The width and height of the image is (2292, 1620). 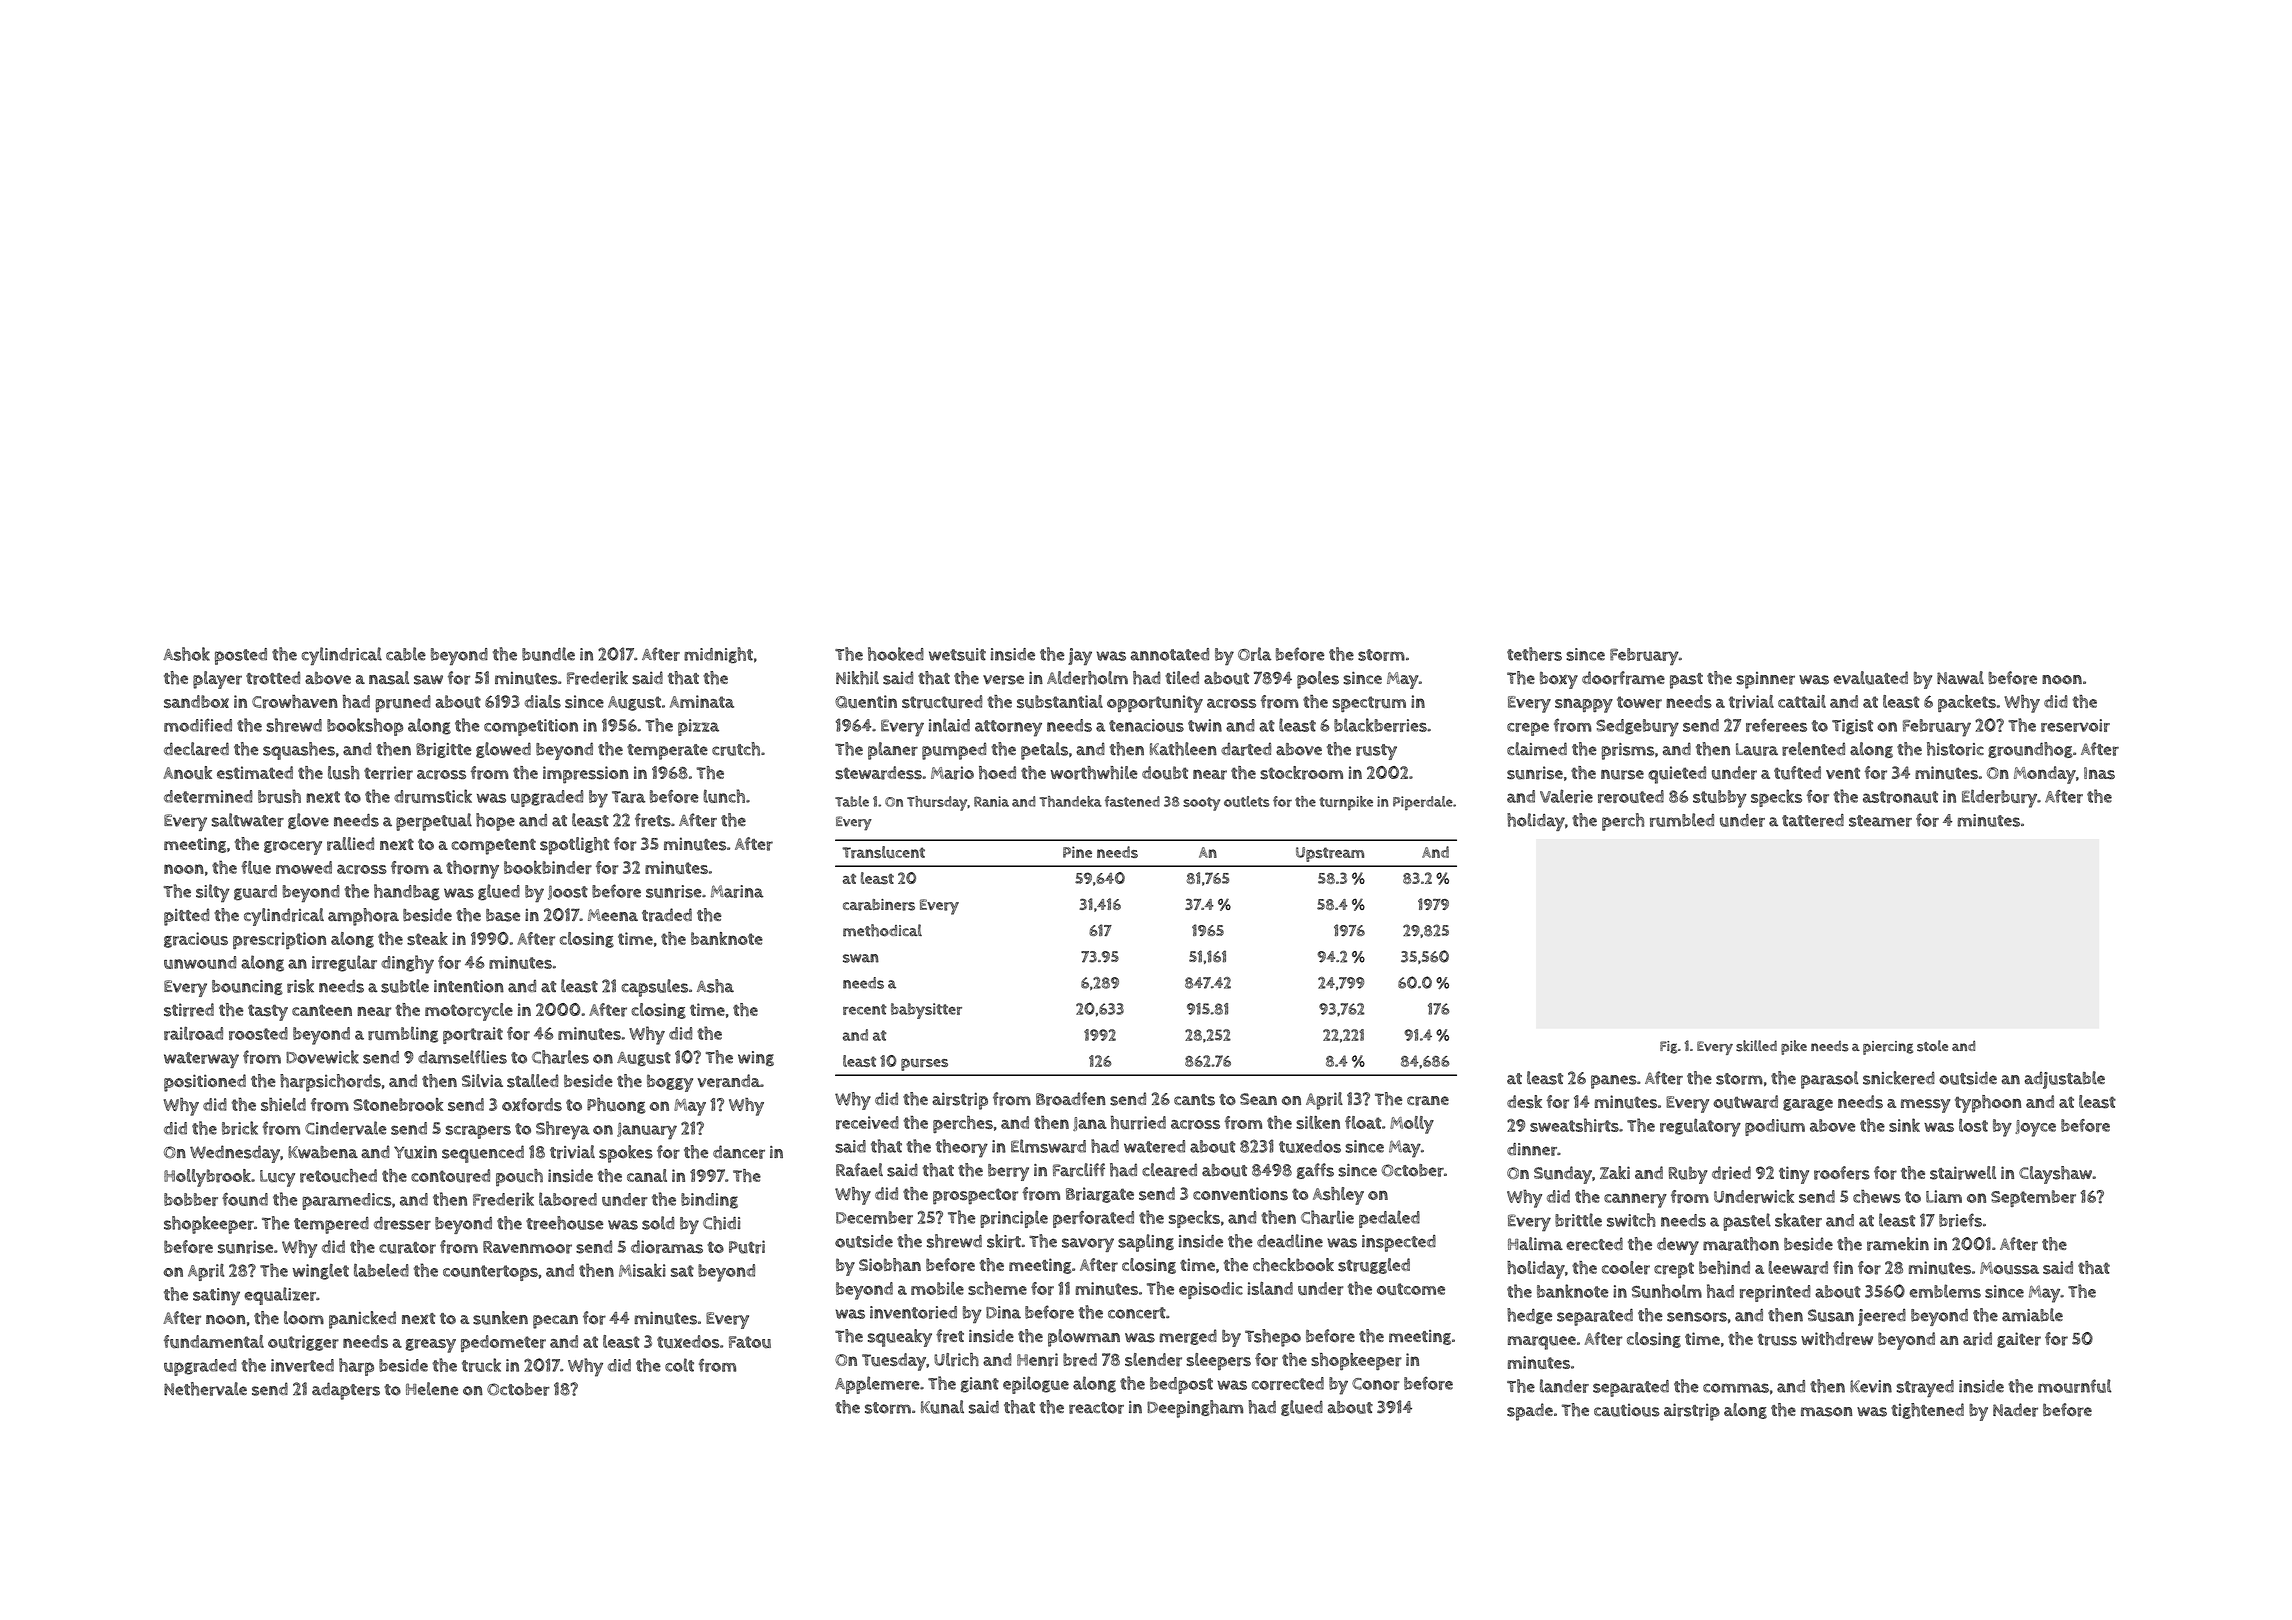 I want to click on Elderbury, so click(x=1999, y=798).
